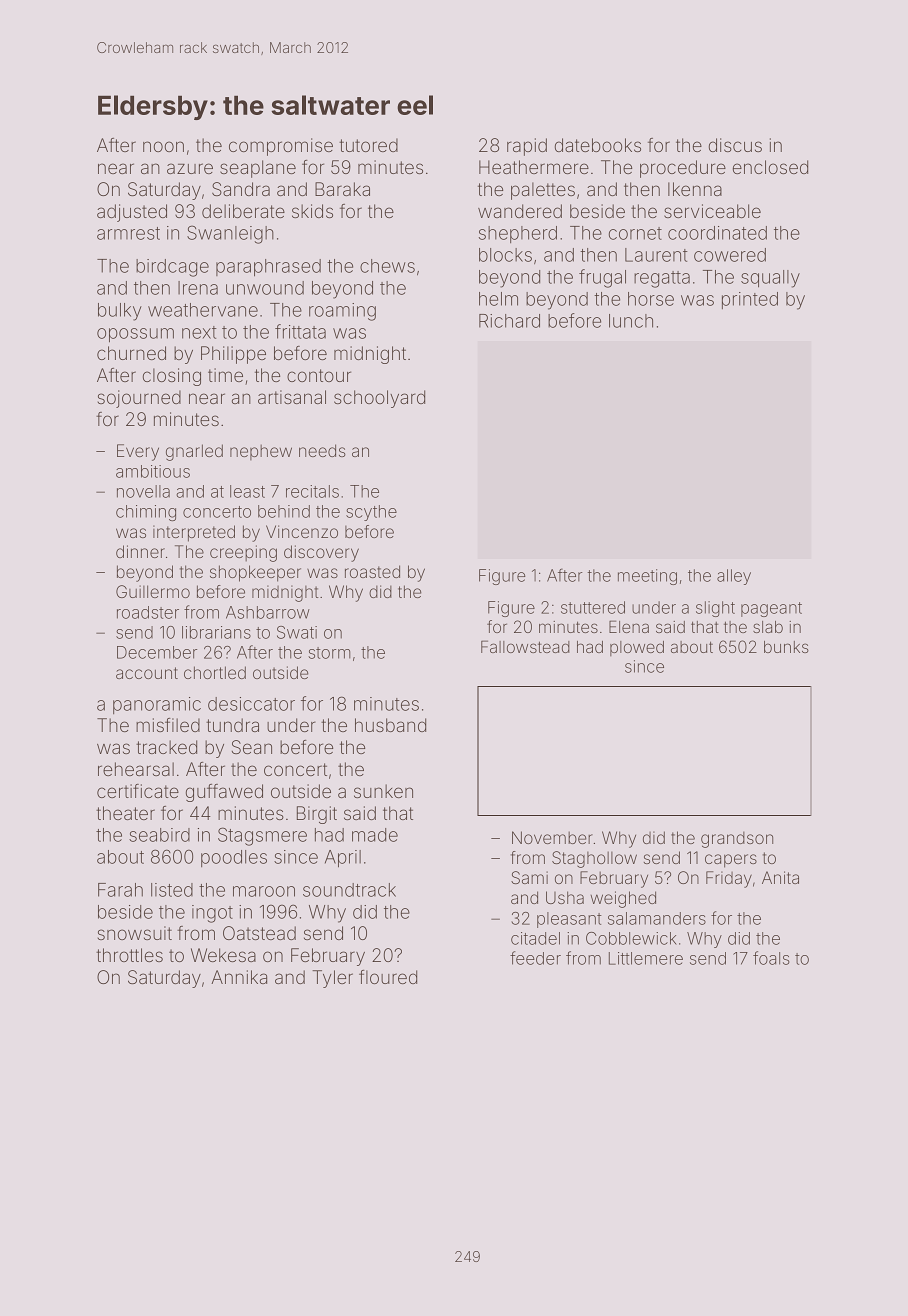 Image resolution: width=908 pixels, height=1316 pixels. Describe the element at coordinates (525, 646) in the document. I see `Fallowstead` at that location.
